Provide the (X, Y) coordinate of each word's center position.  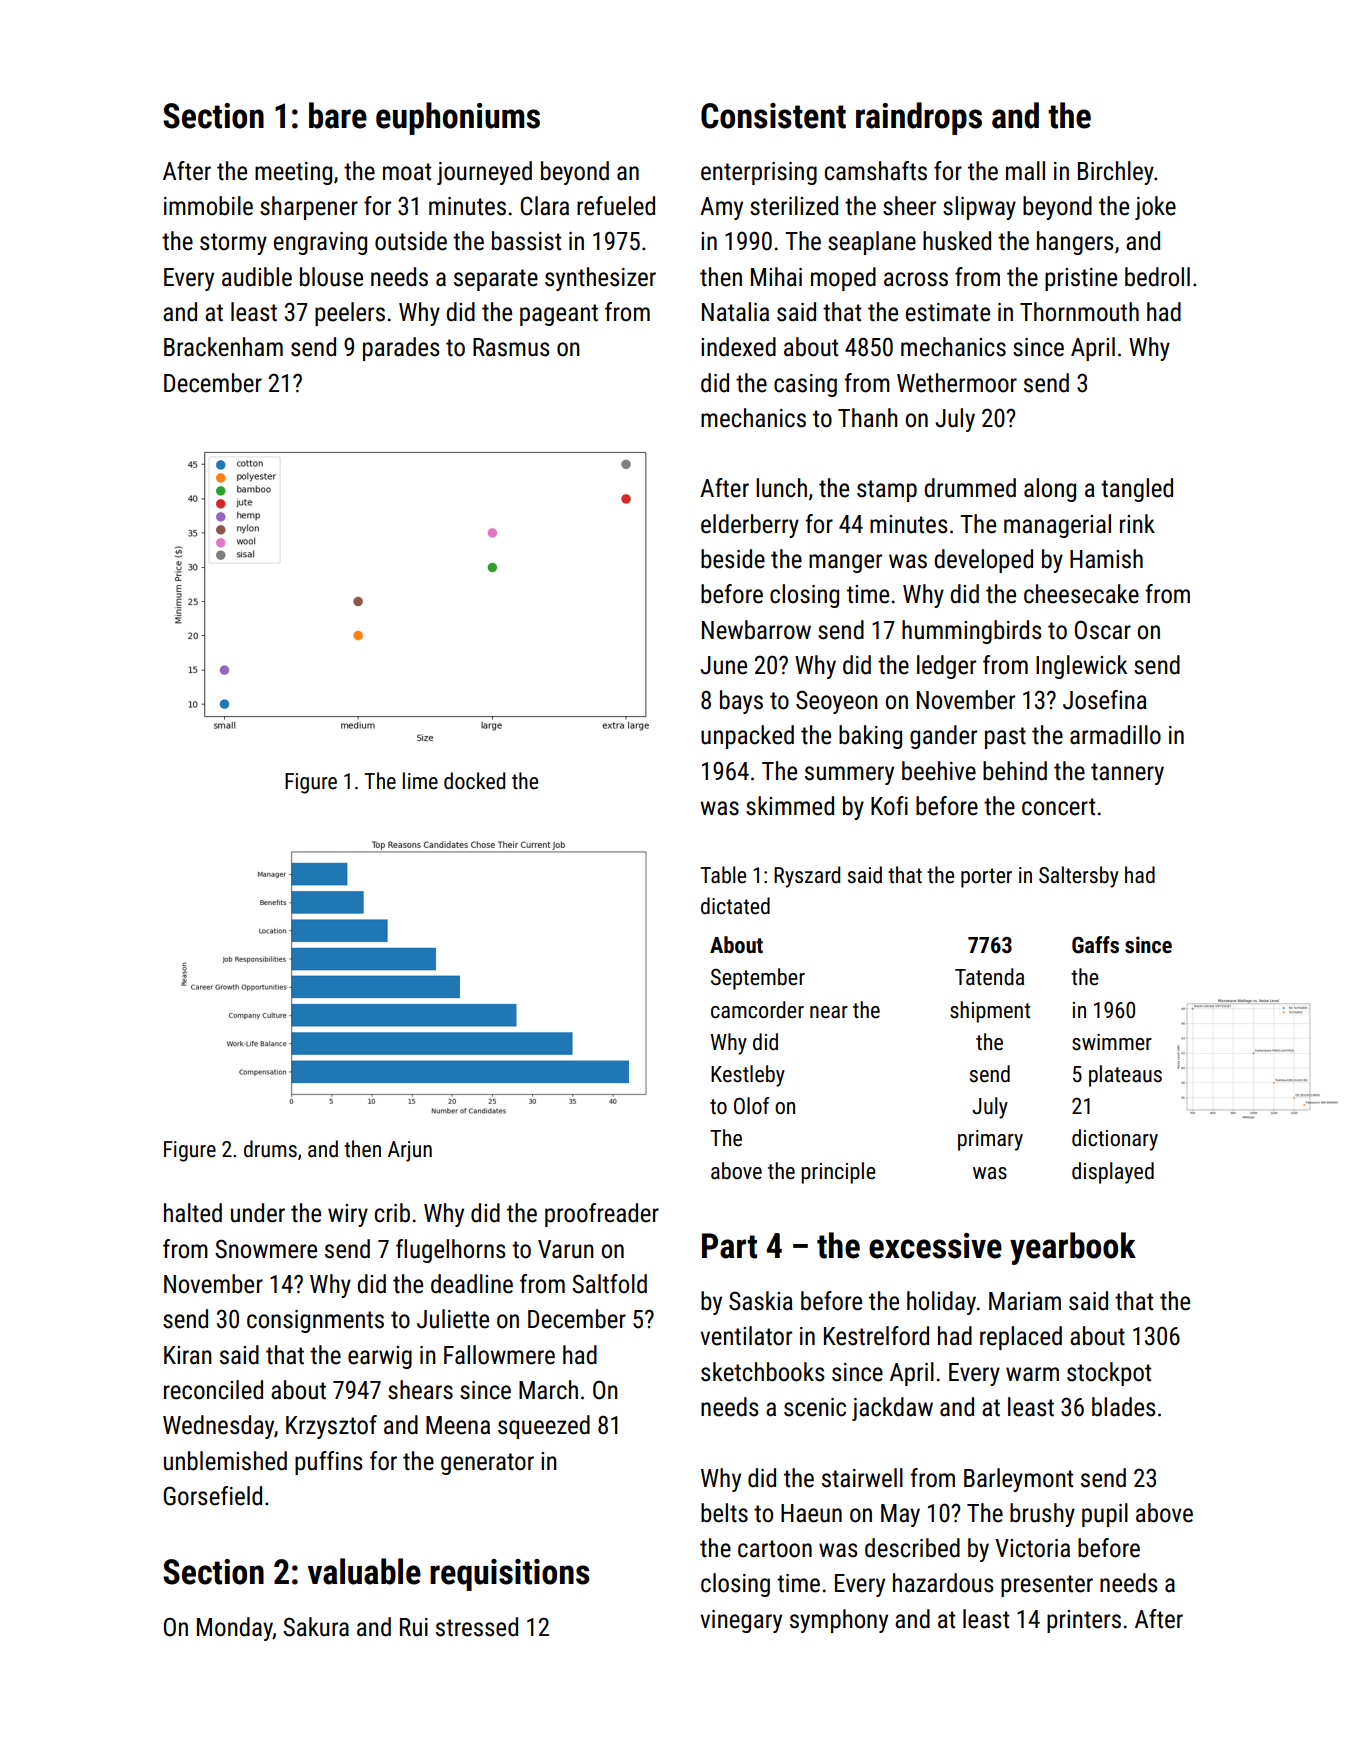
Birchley (1116, 173)
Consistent (773, 116)
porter (986, 878)
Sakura (316, 1627)
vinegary (741, 1621)
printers (1084, 1621)
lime (420, 781)
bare (338, 115)
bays (741, 702)
